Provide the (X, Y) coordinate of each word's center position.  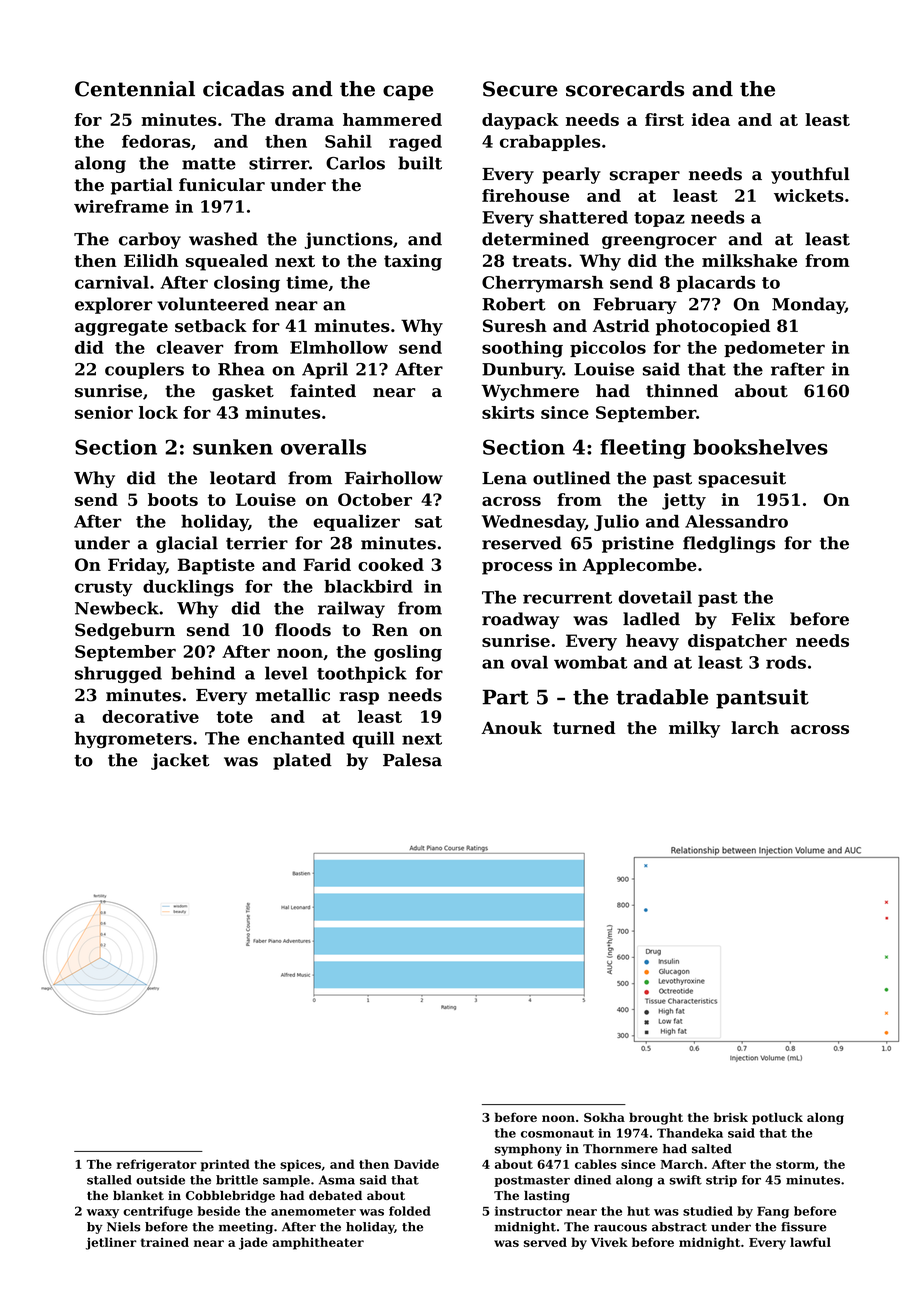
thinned (682, 391)
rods (786, 662)
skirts (508, 412)
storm (795, 1164)
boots (173, 499)
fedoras (156, 141)
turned (584, 727)
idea (710, 119)
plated (302, 761)
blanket (138, 1195)
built (420, 163)
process (517, 568)
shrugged (118, 674)
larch (755, 727)
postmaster (532, 1181)
